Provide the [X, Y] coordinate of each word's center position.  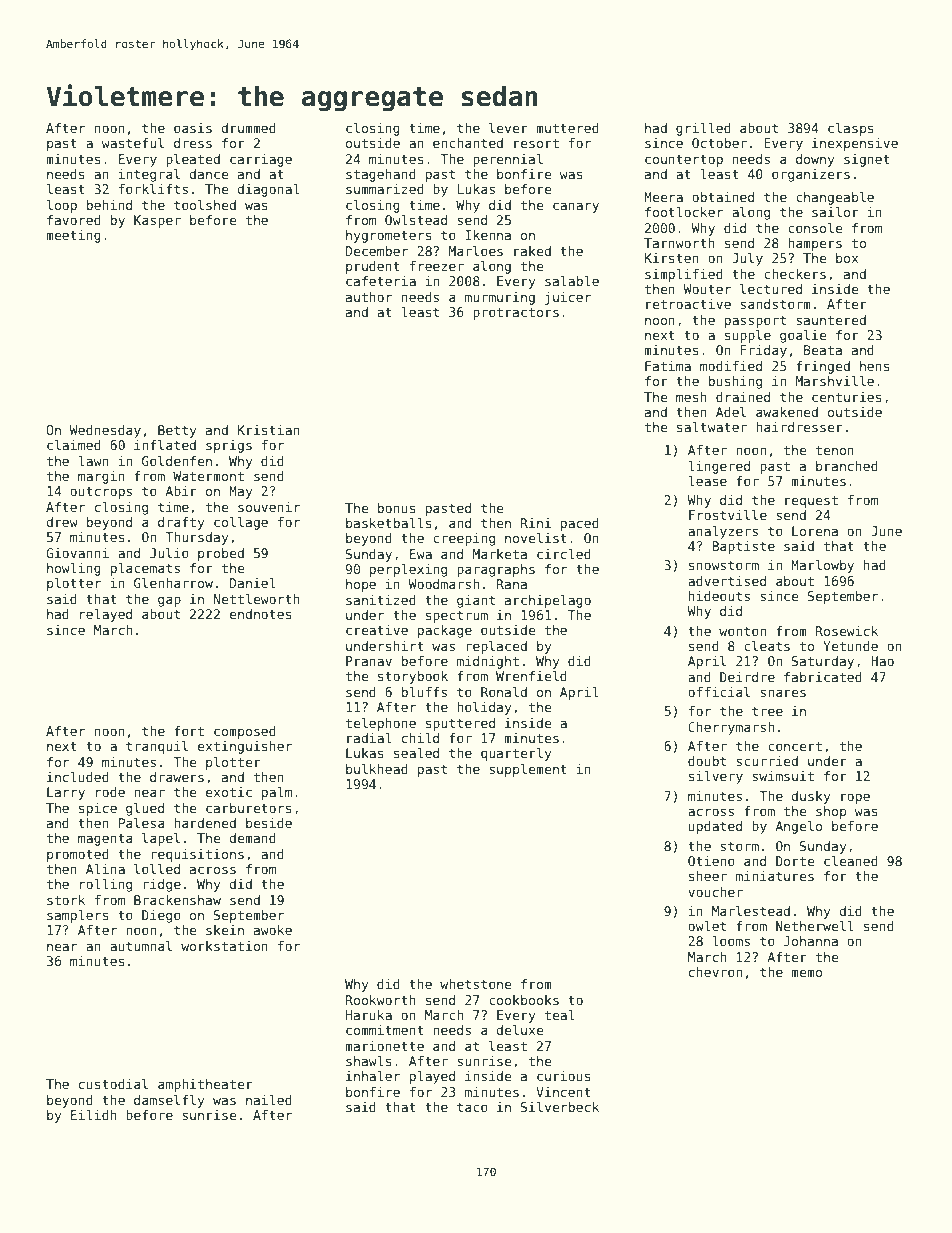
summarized [385, 189]
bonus [397, 508]
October [719, 143]
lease [707, 481]
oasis [193, 128]
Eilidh [94, 1115]
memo [806, 973]
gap [169, 601]
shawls [369, 1061]
